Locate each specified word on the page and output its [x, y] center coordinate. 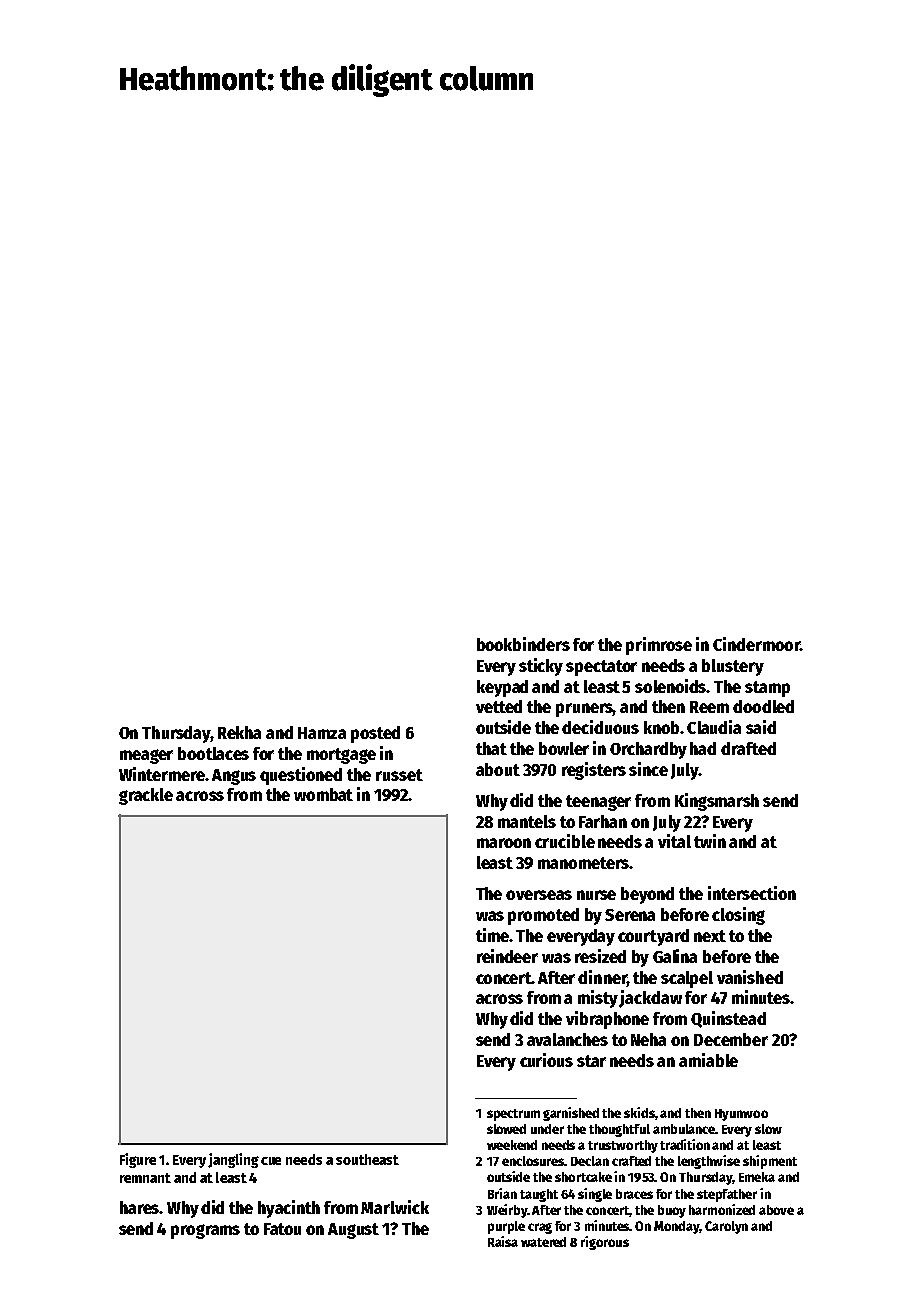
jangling [233, 1160]
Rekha [239, 732]
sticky [541, 667]
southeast [367, 1159]
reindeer [507, 956]
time [492, 935]
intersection [752, 893]
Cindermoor [756, 644]
